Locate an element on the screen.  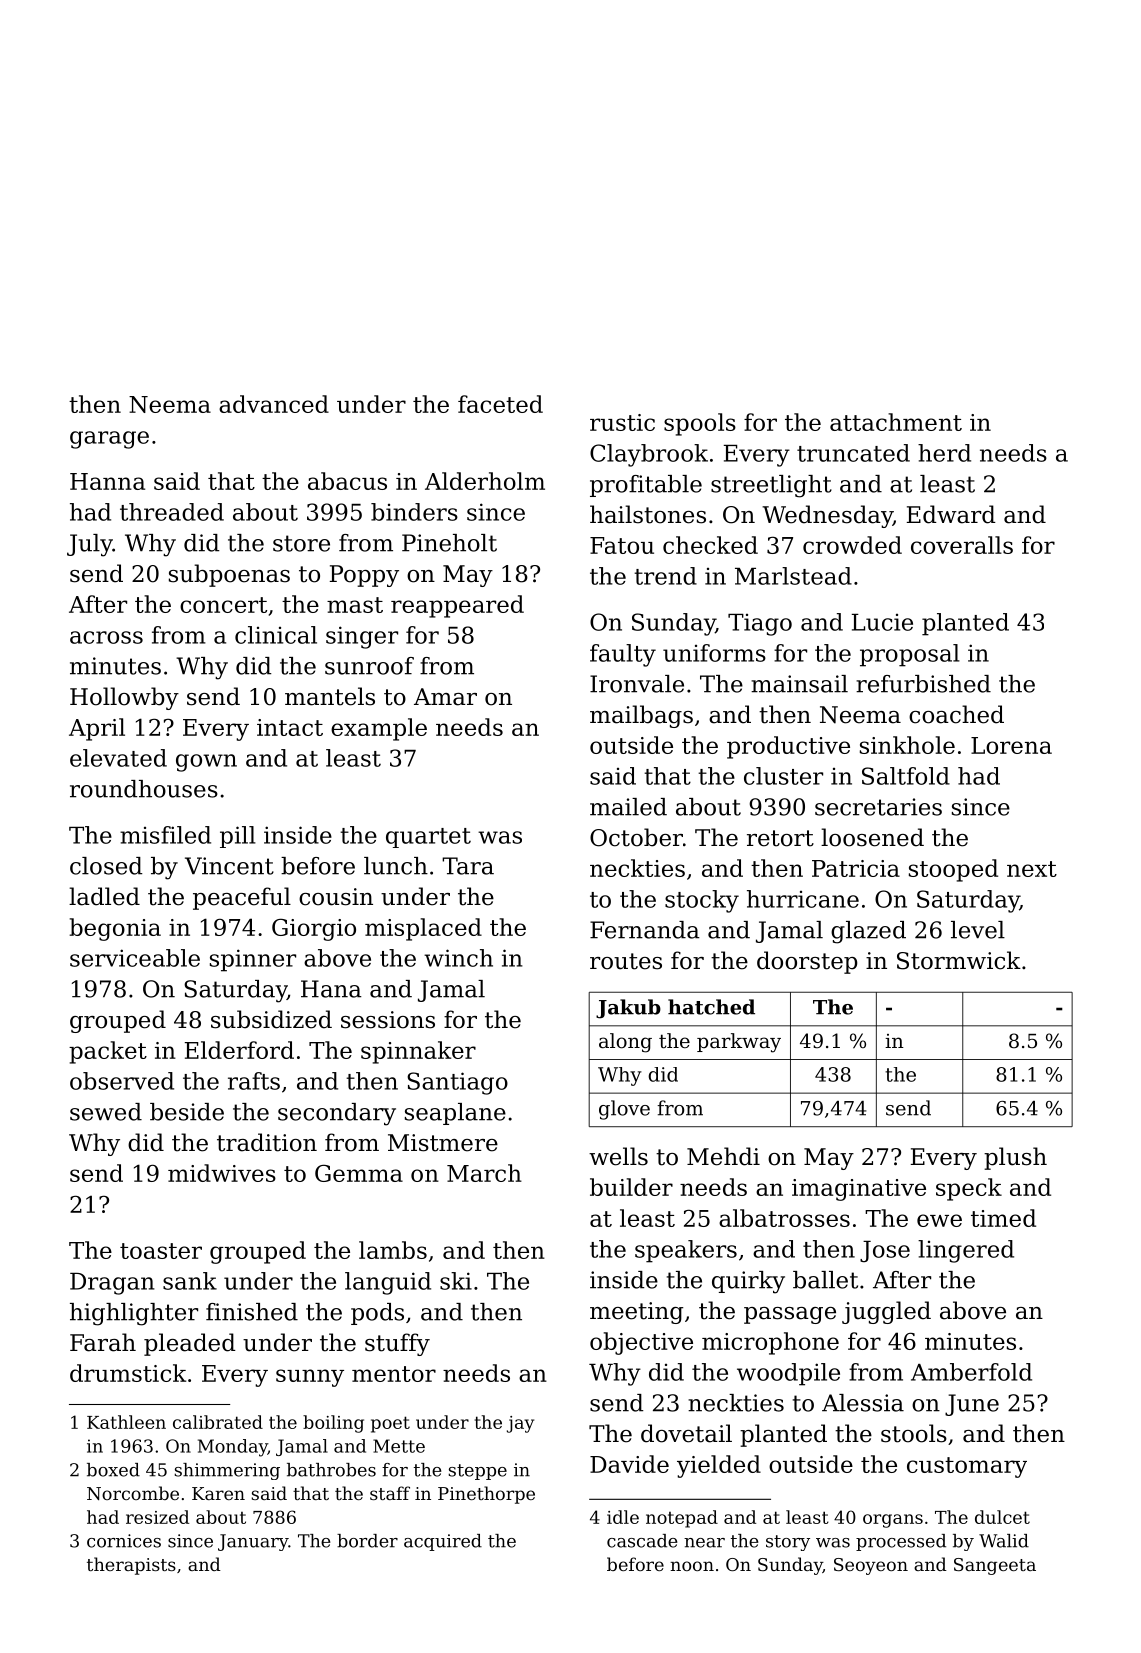
Ironvale is located at coordinates (637, 684).
